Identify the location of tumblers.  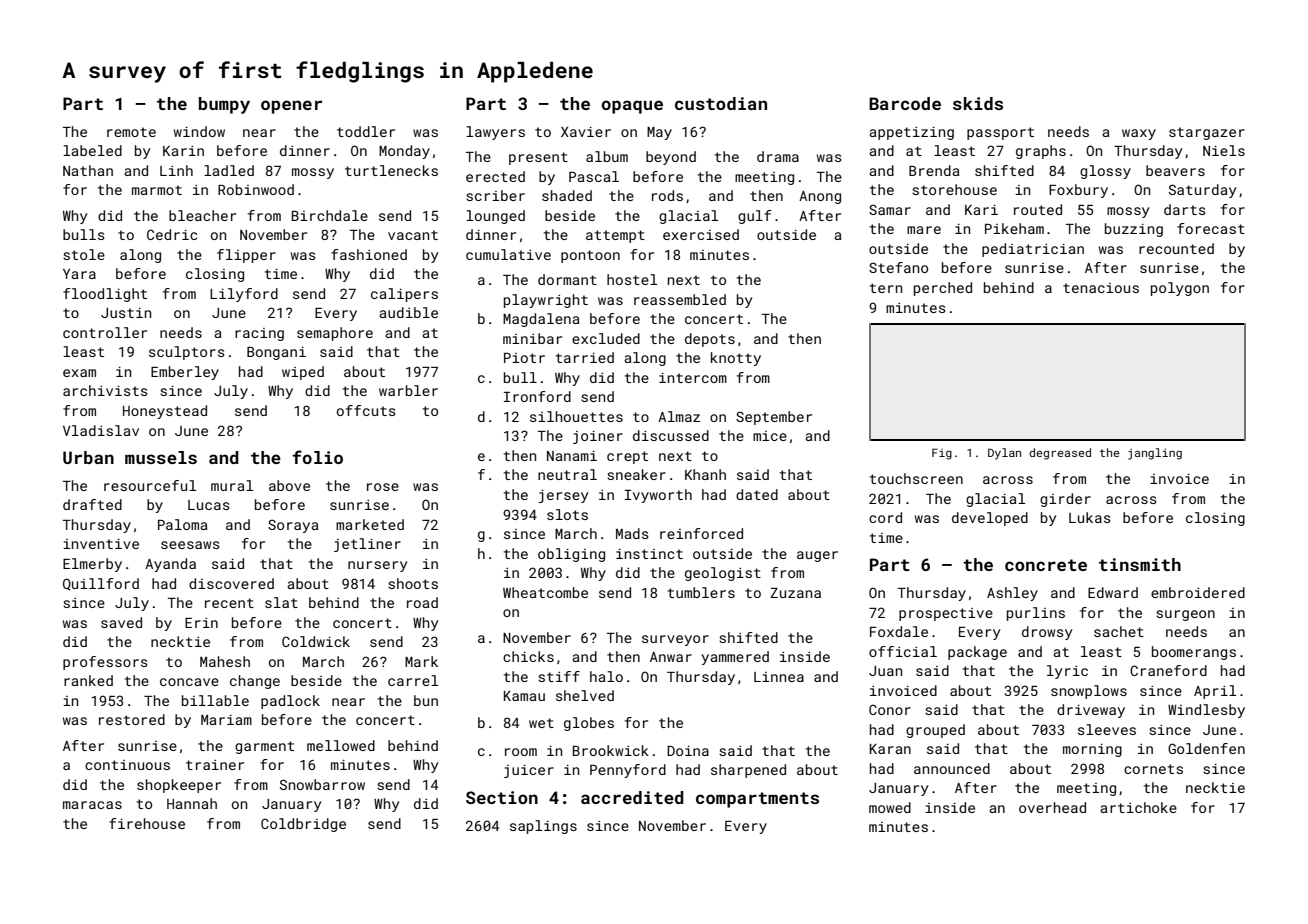
(701, 592).
